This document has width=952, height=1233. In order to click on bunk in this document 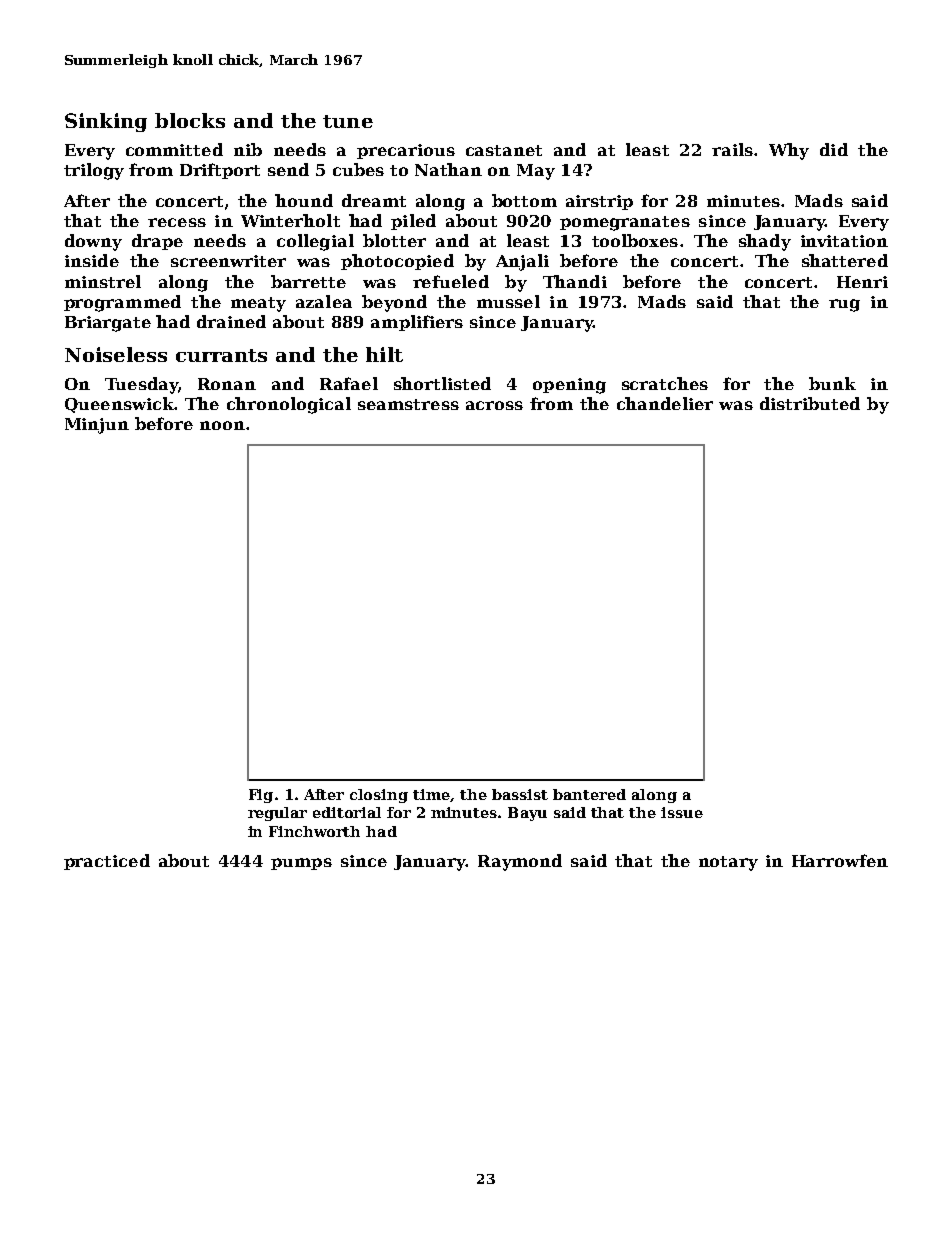, I will do `click(832, 383)`.
